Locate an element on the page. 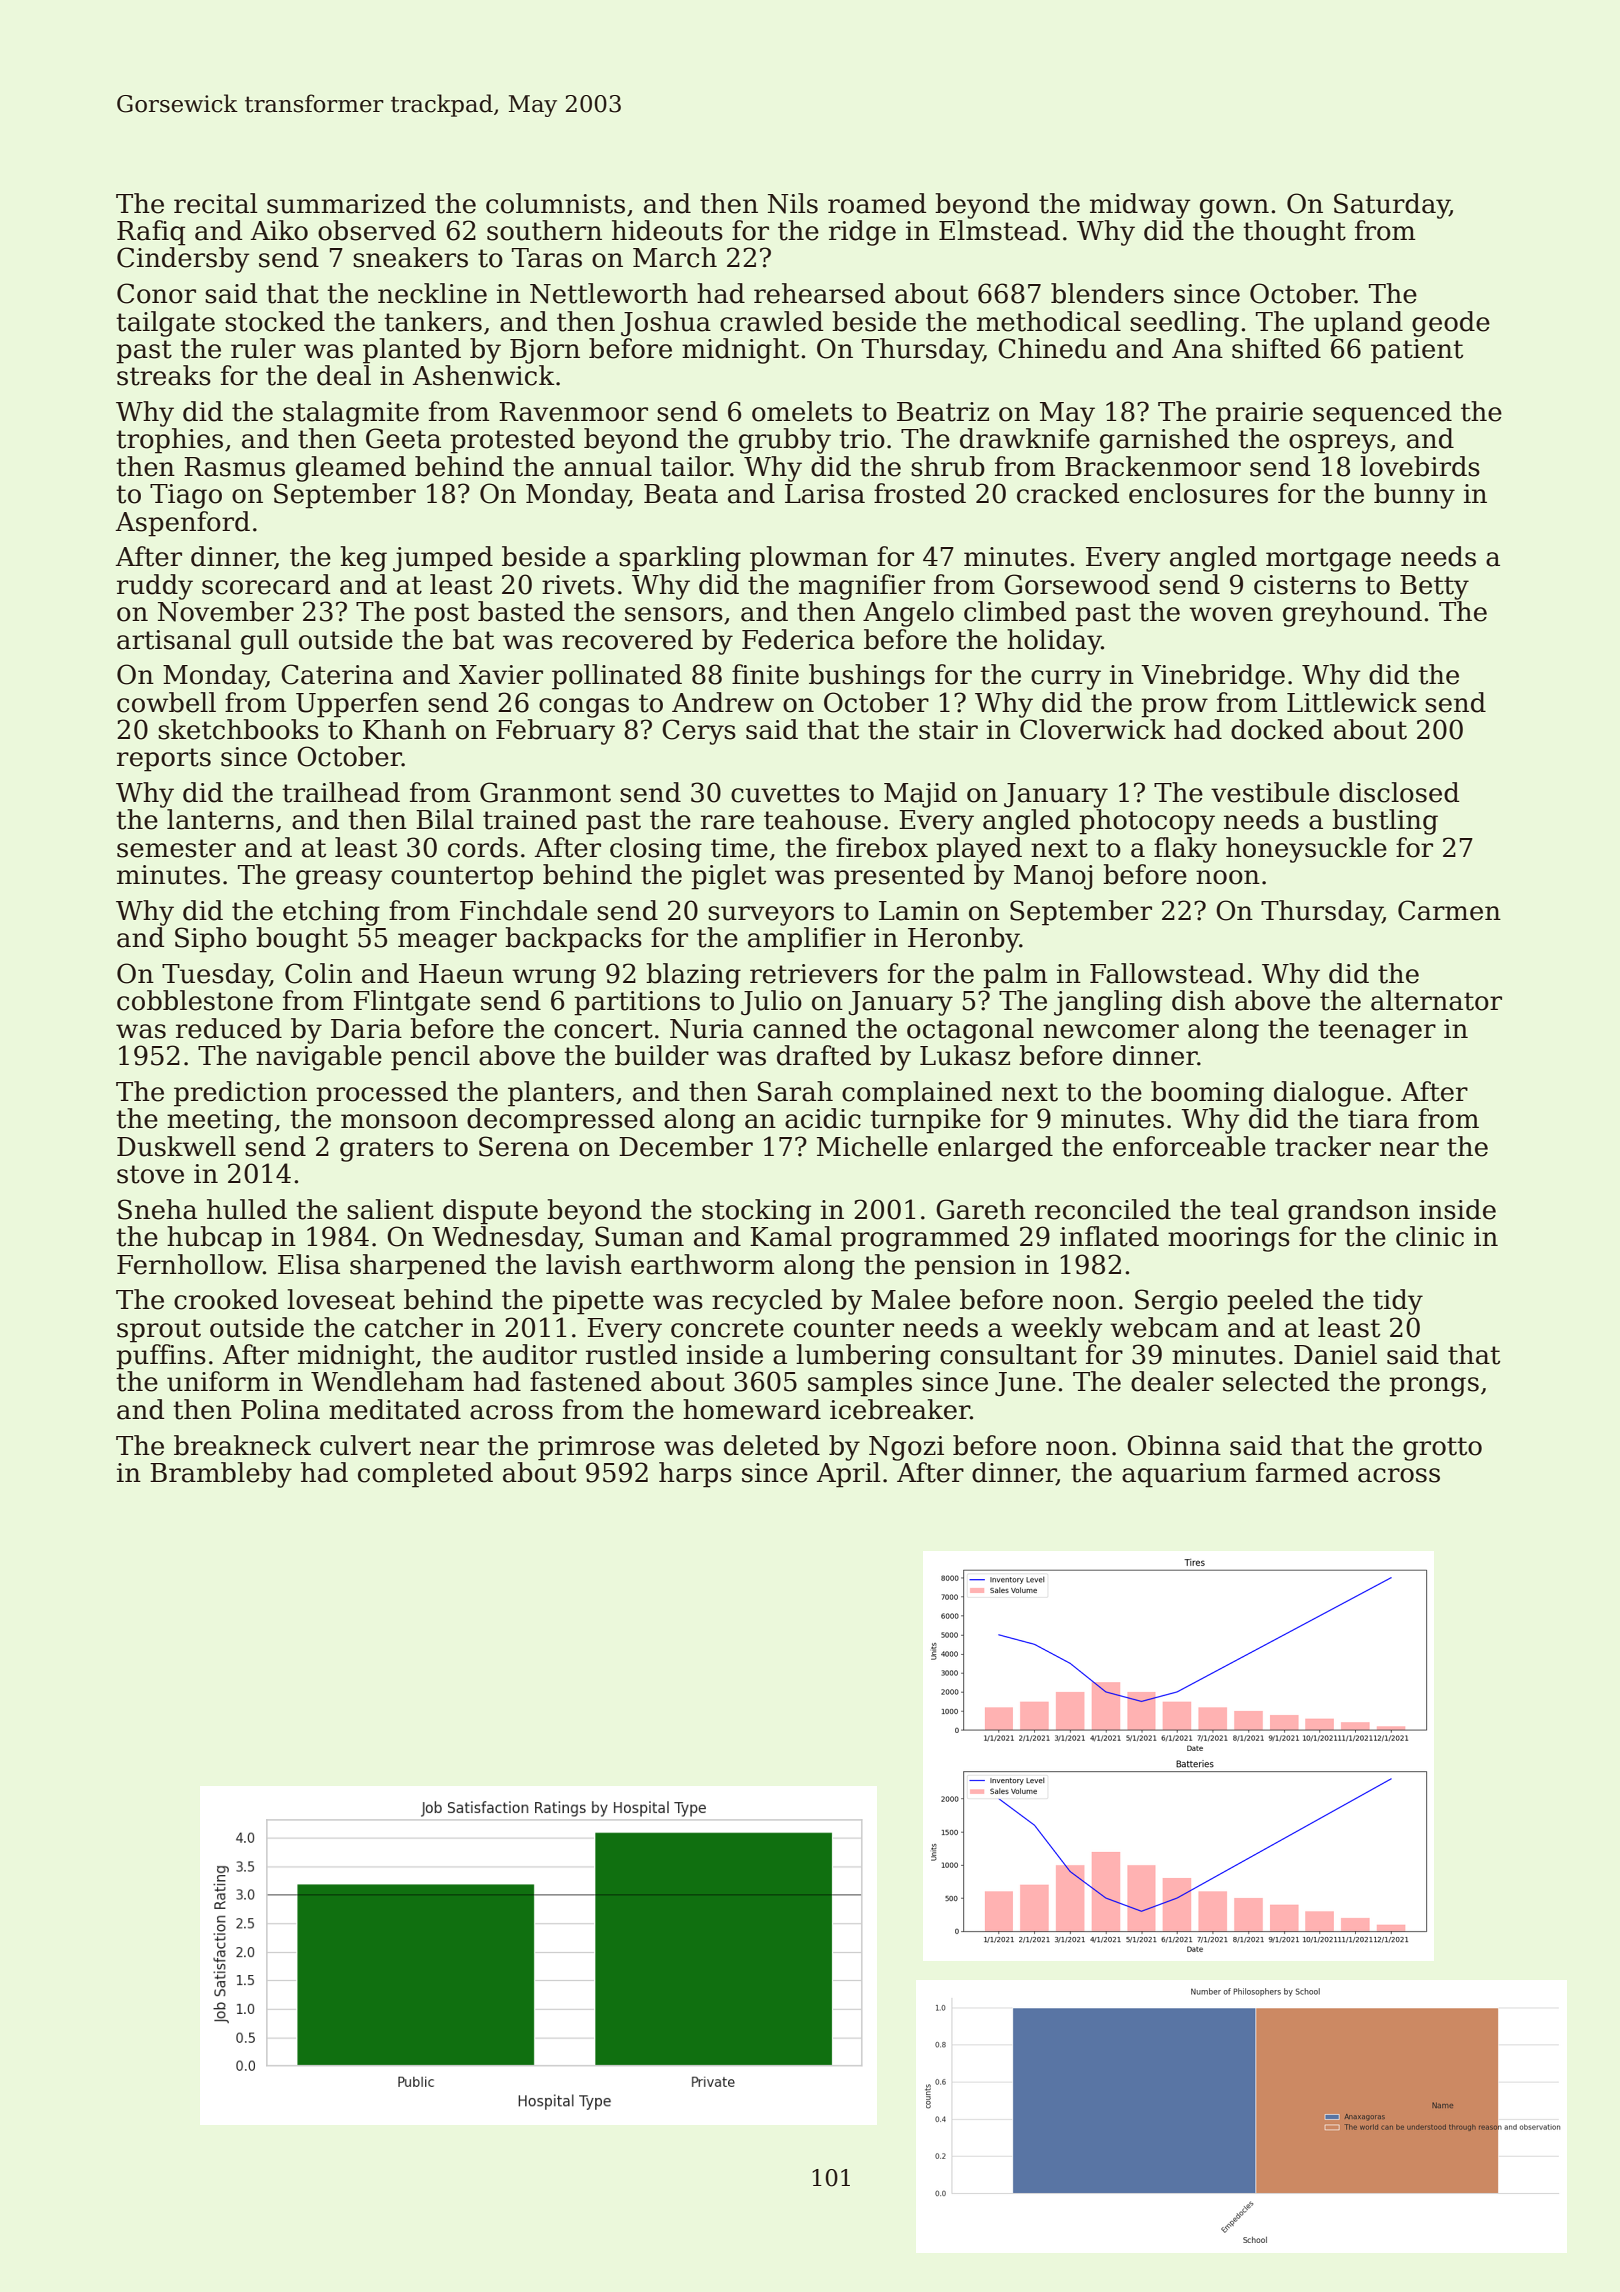 This image has height=2292, width=1620. Gareth is located at coordinates (981, 1209).
